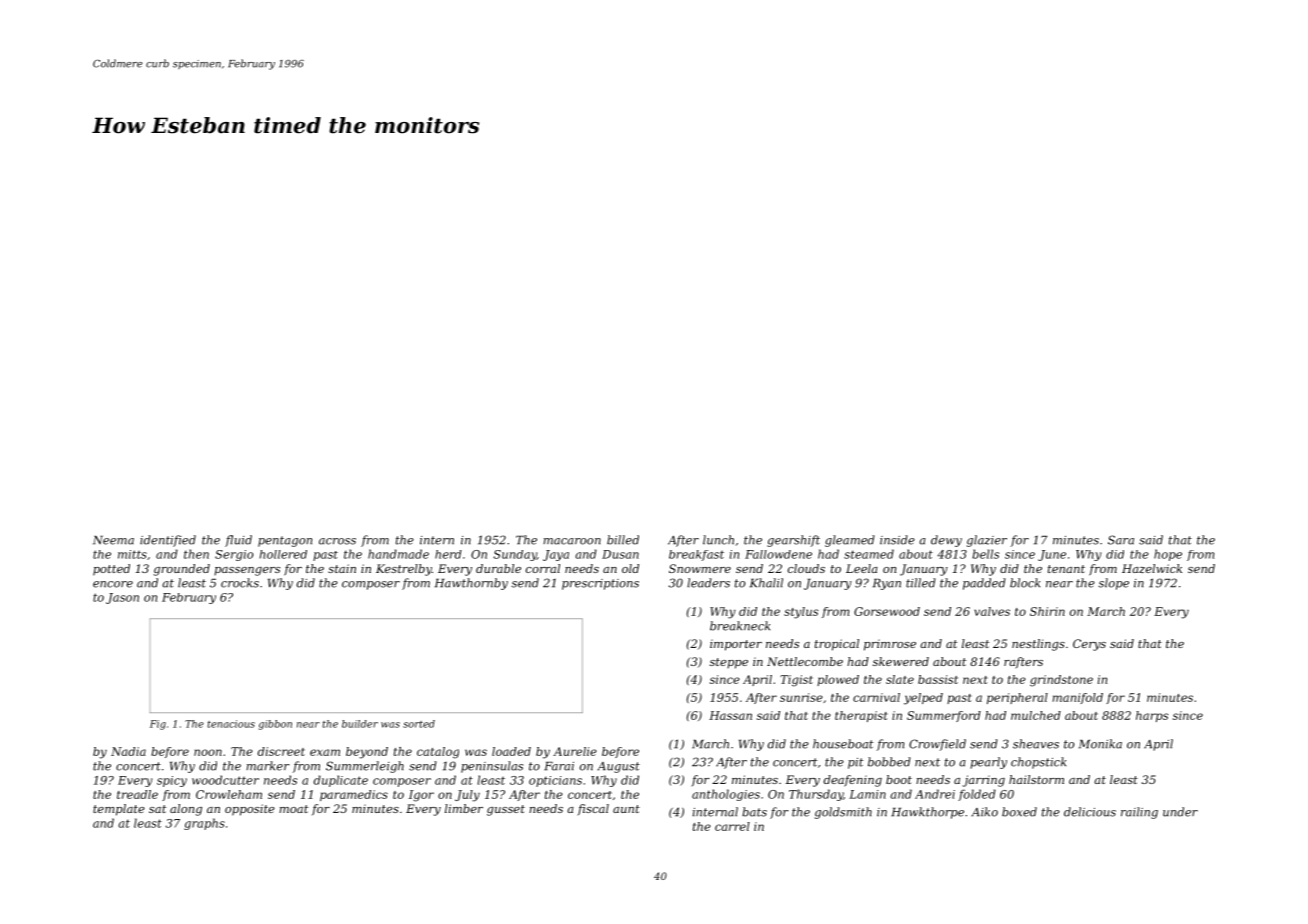 Image resolution: width=1308 pixels, height=924 pixels. Describe the element at coordinates (1121, 540) in the screenshot. I see `Sara` at that location.
